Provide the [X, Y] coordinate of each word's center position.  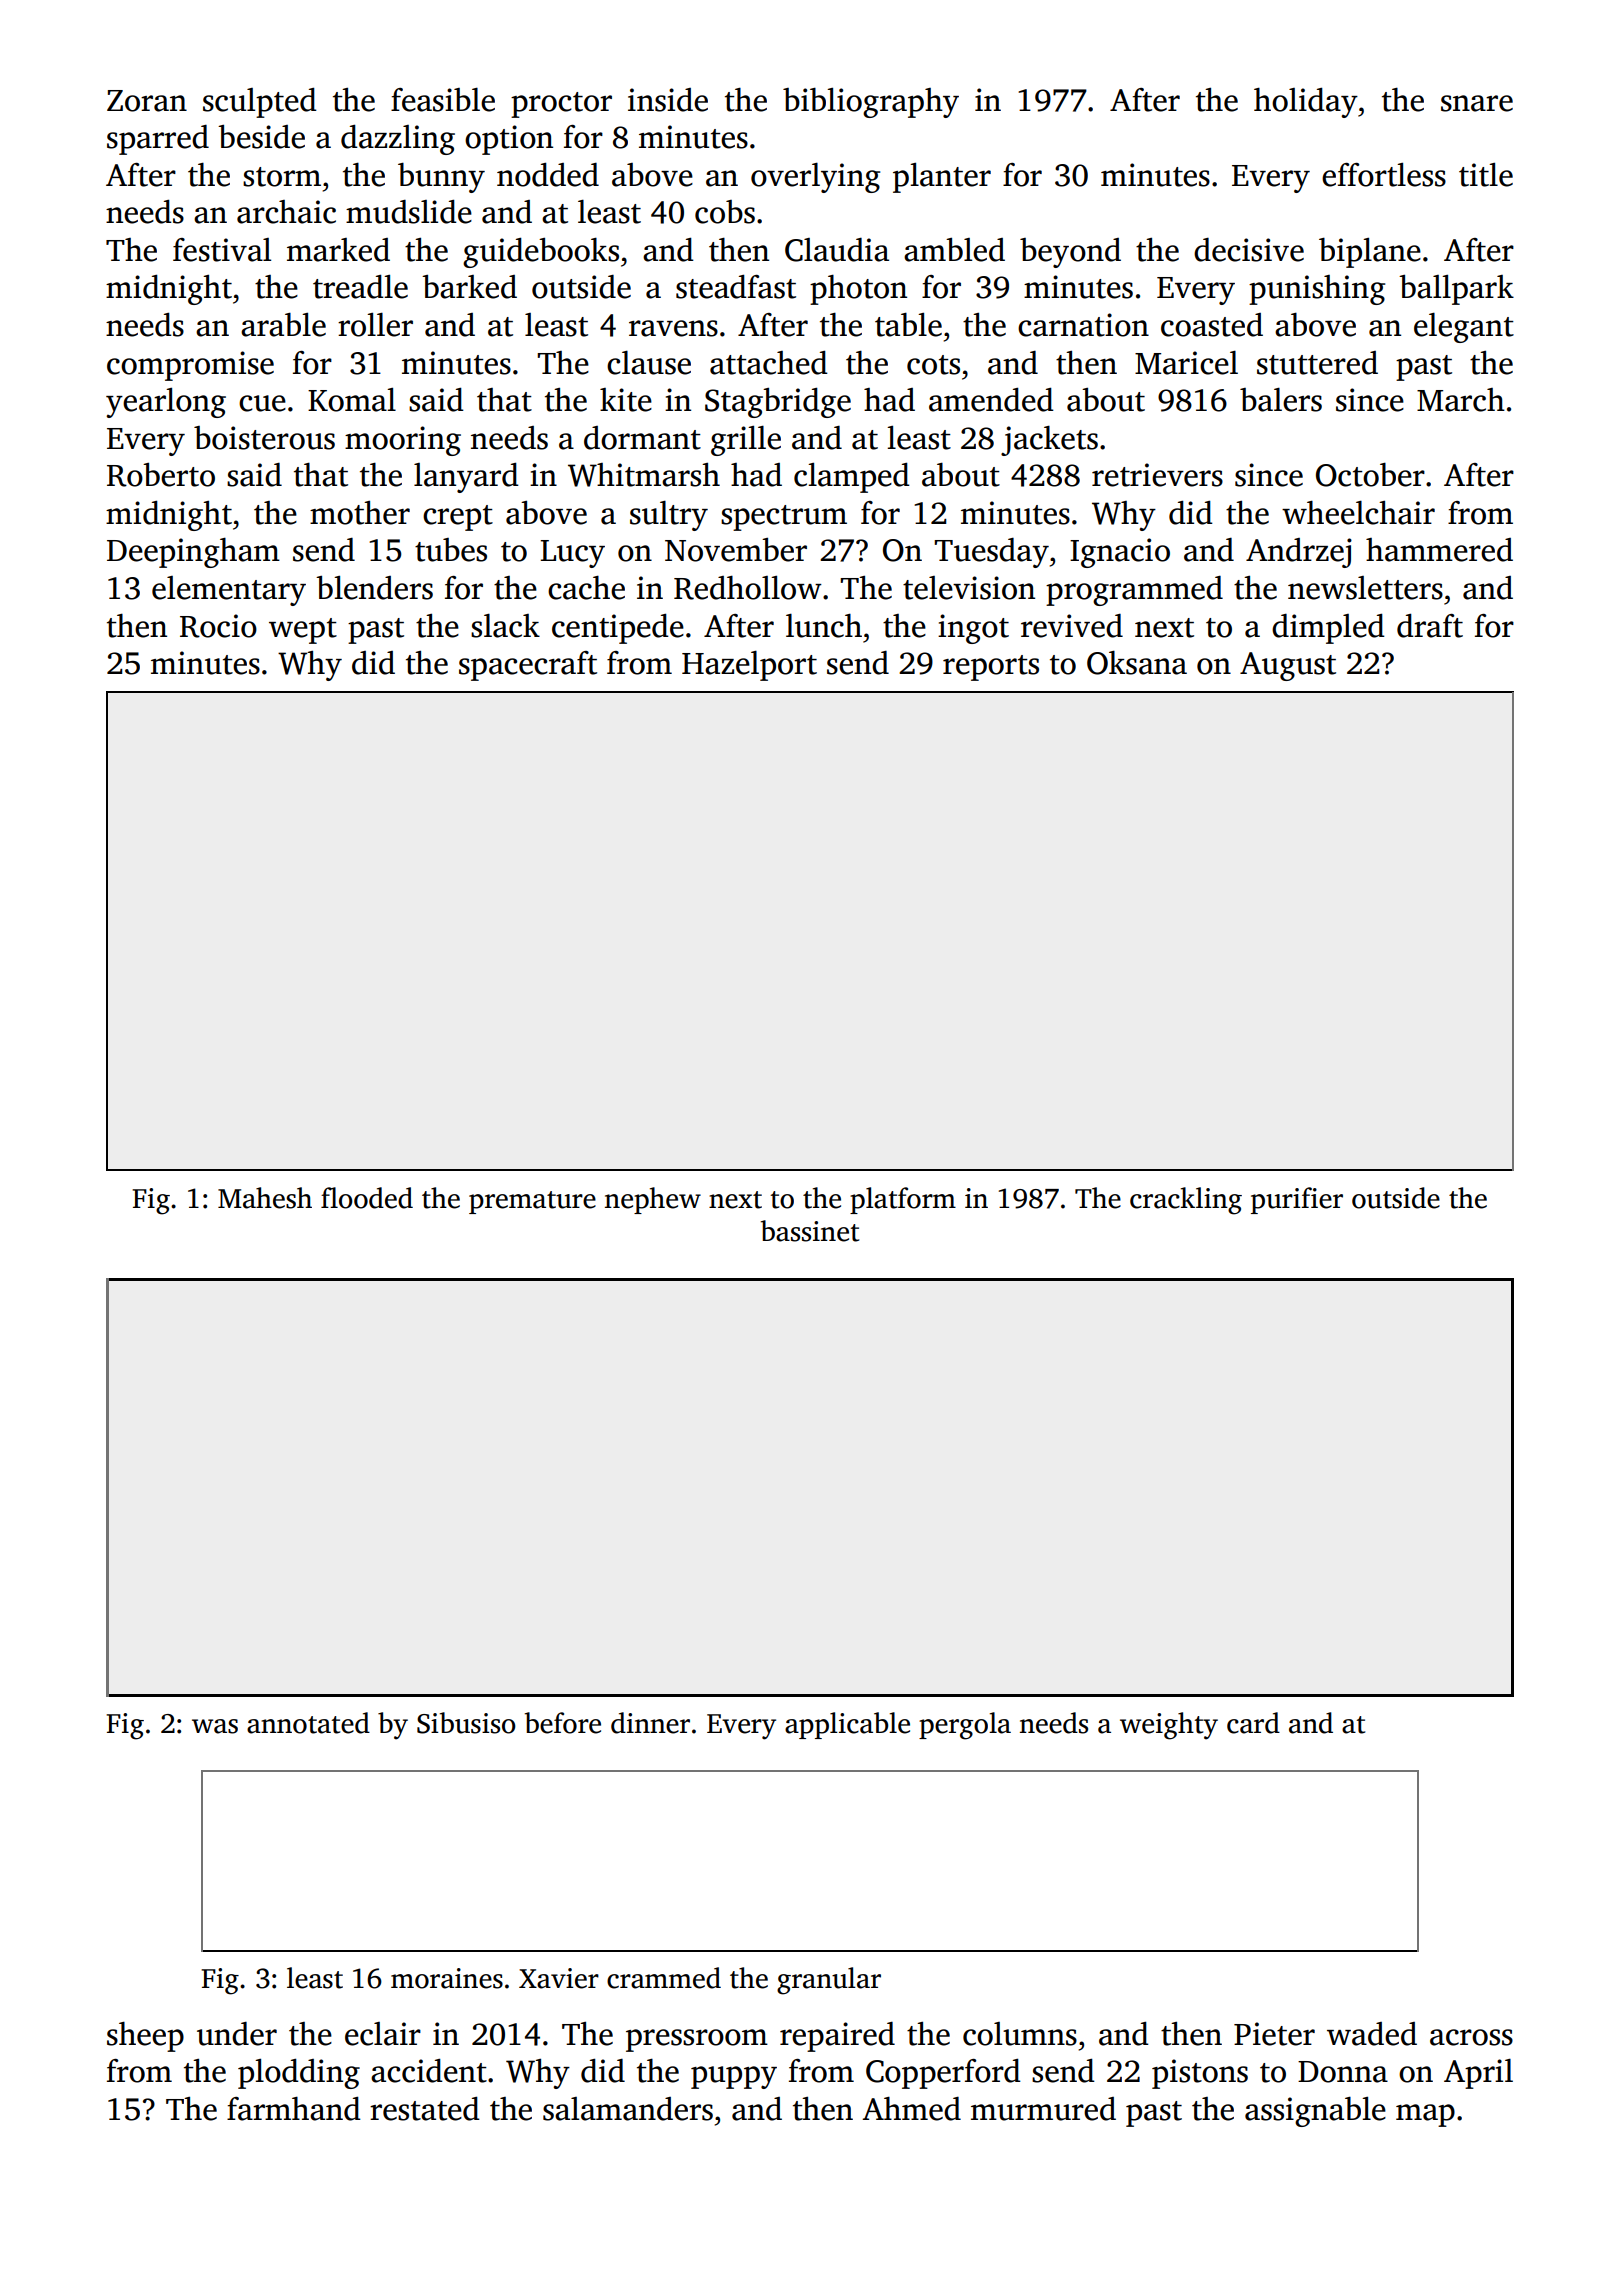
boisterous [264, 438]
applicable [847, 1725]
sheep [145, 2037]
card [1253, 1723]
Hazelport [749, 666]
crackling [1186, 1201]
